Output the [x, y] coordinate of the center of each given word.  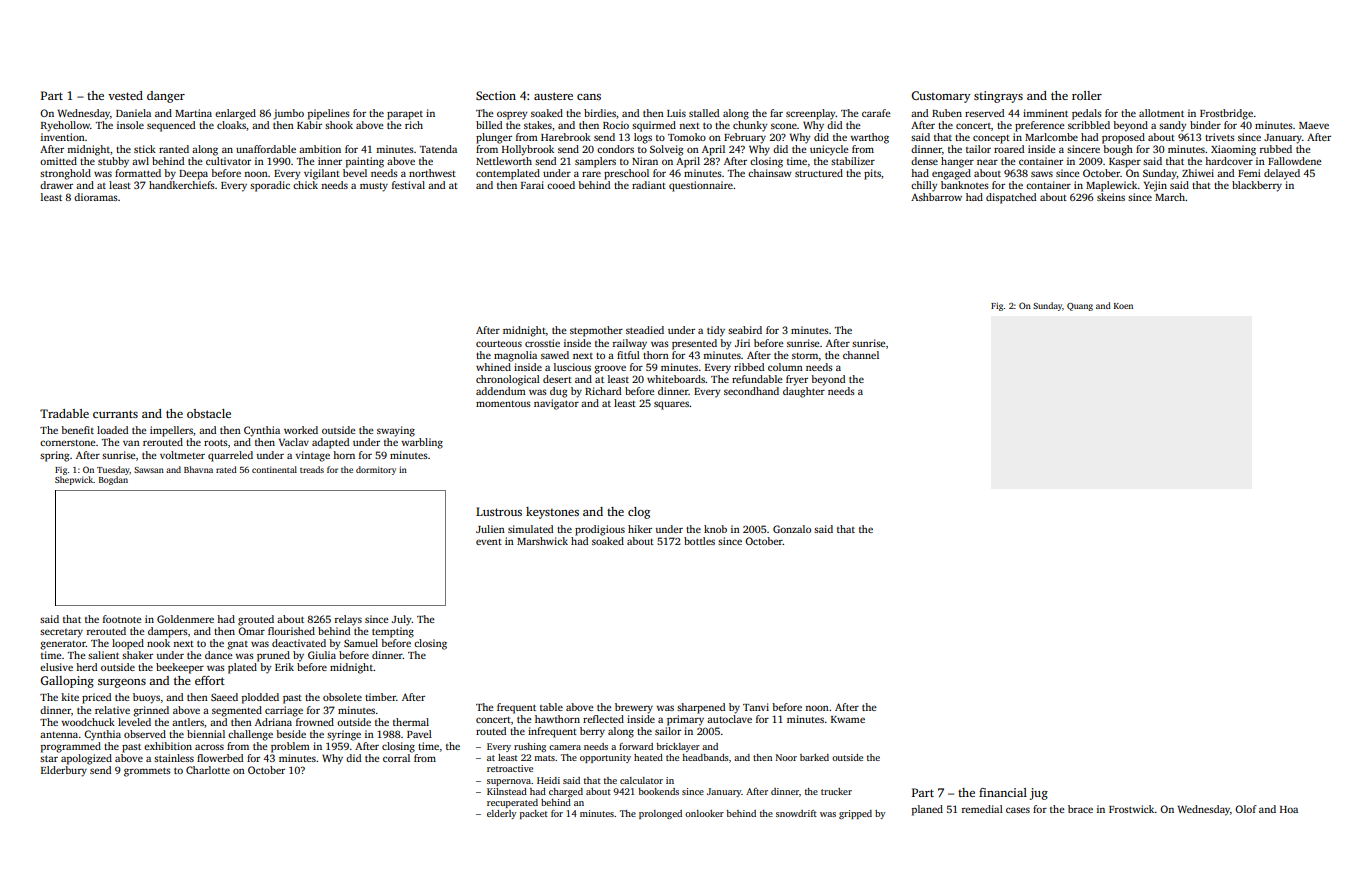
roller [1087, 95]
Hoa [1289, 809]
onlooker [704, 813]
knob [715, 529]
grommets [147, 772]
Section [496, 95]
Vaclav [294, 442]
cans [589, 97]
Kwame [848, 719]
